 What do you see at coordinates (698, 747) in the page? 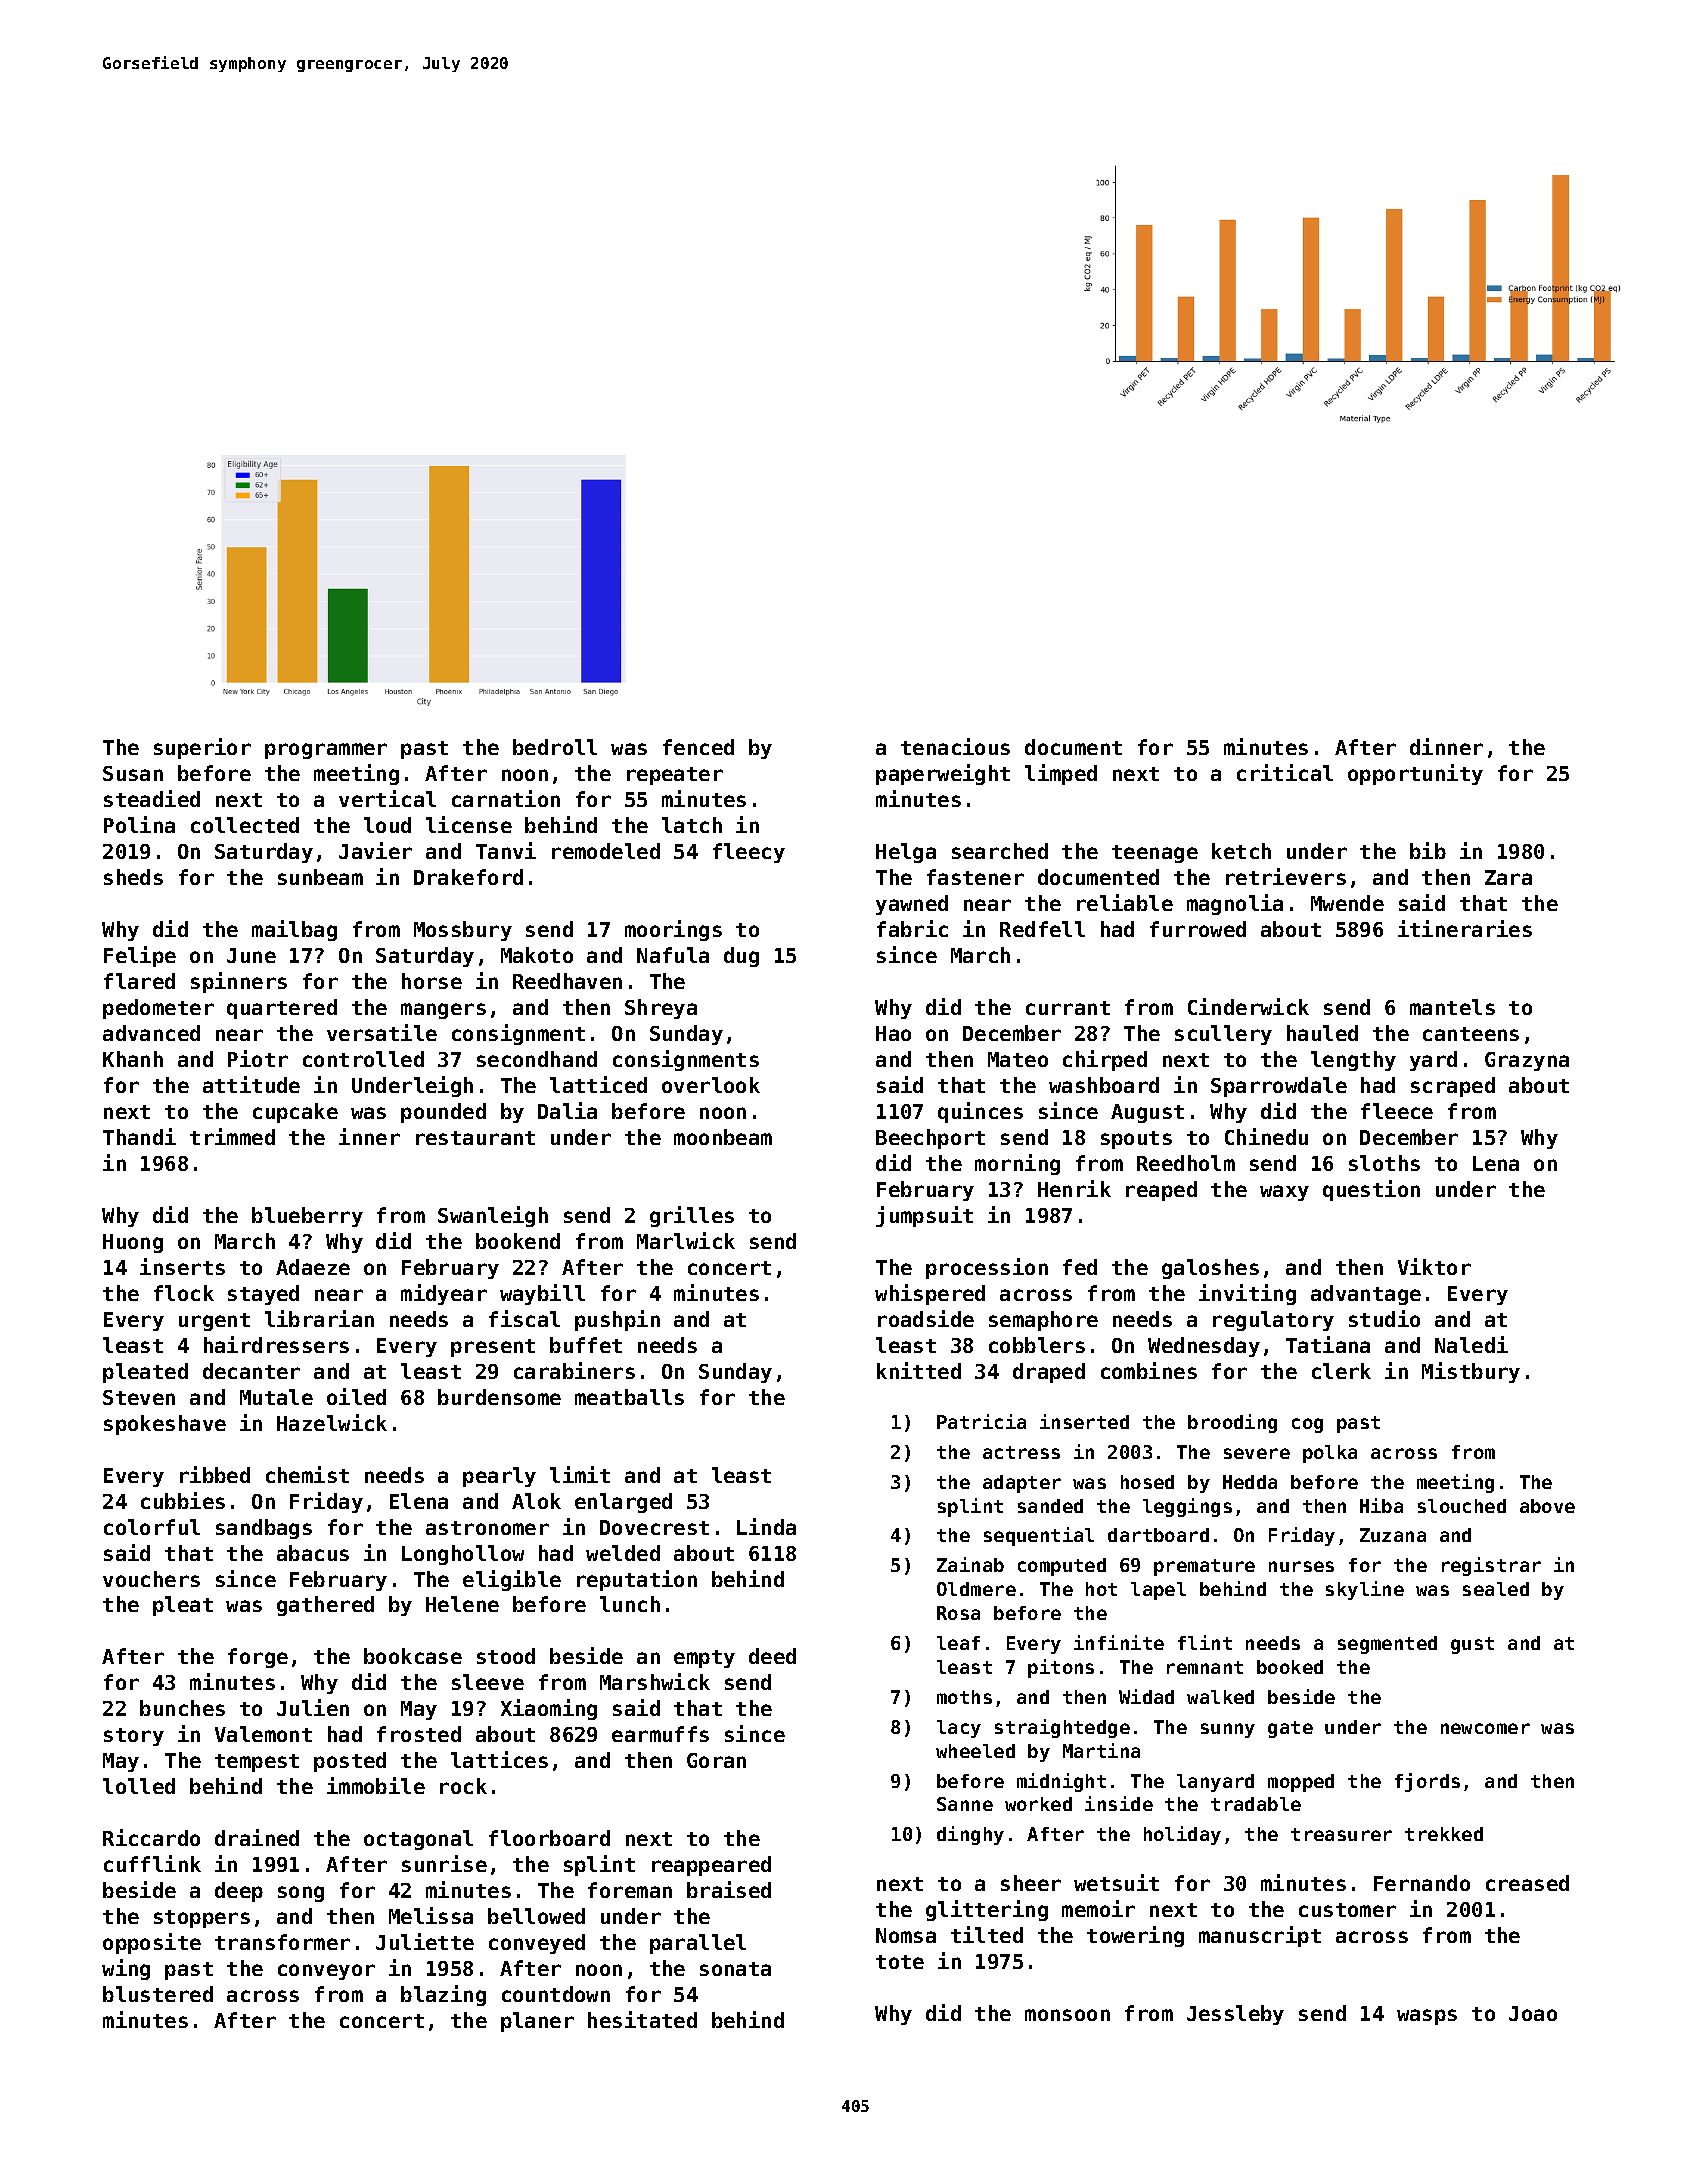
I see `fenced` at bounding box center [698, 747].
